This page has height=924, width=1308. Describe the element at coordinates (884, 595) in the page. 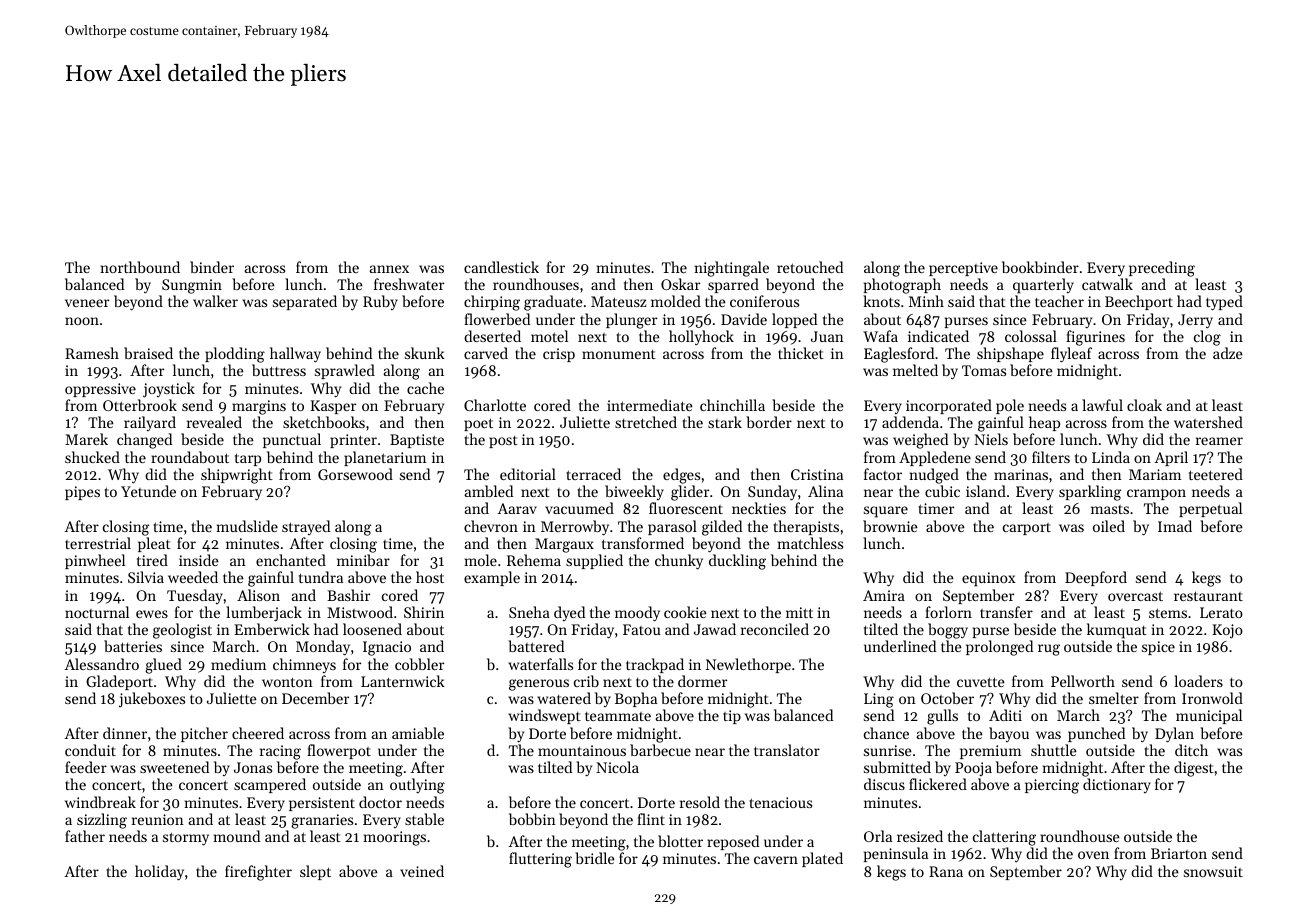

I see `Amira` at that location.
